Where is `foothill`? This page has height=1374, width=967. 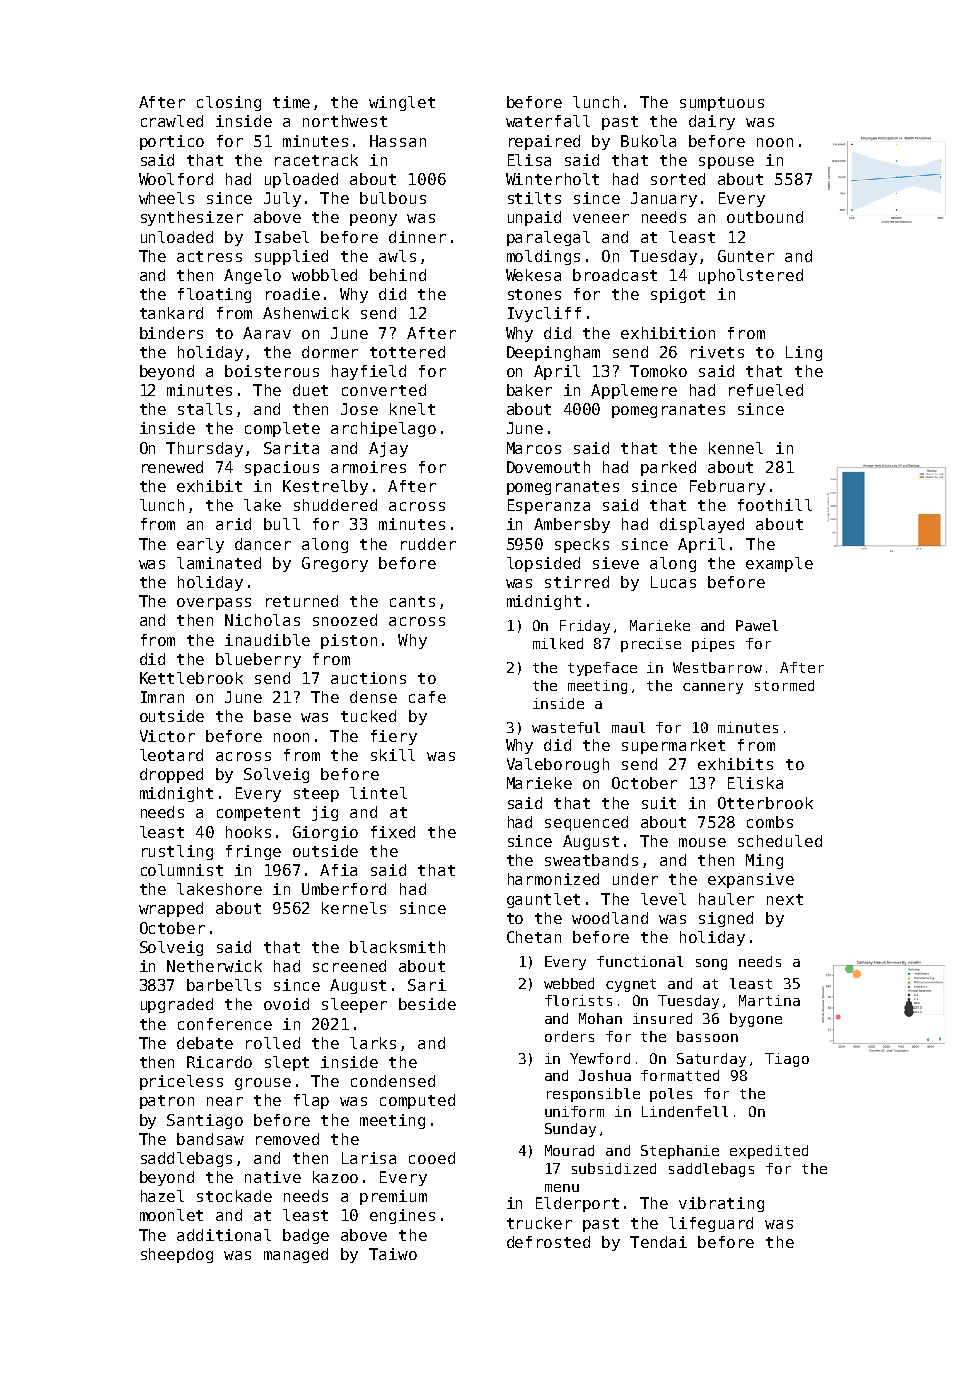
foothill is located at coordinates (775, 505).
